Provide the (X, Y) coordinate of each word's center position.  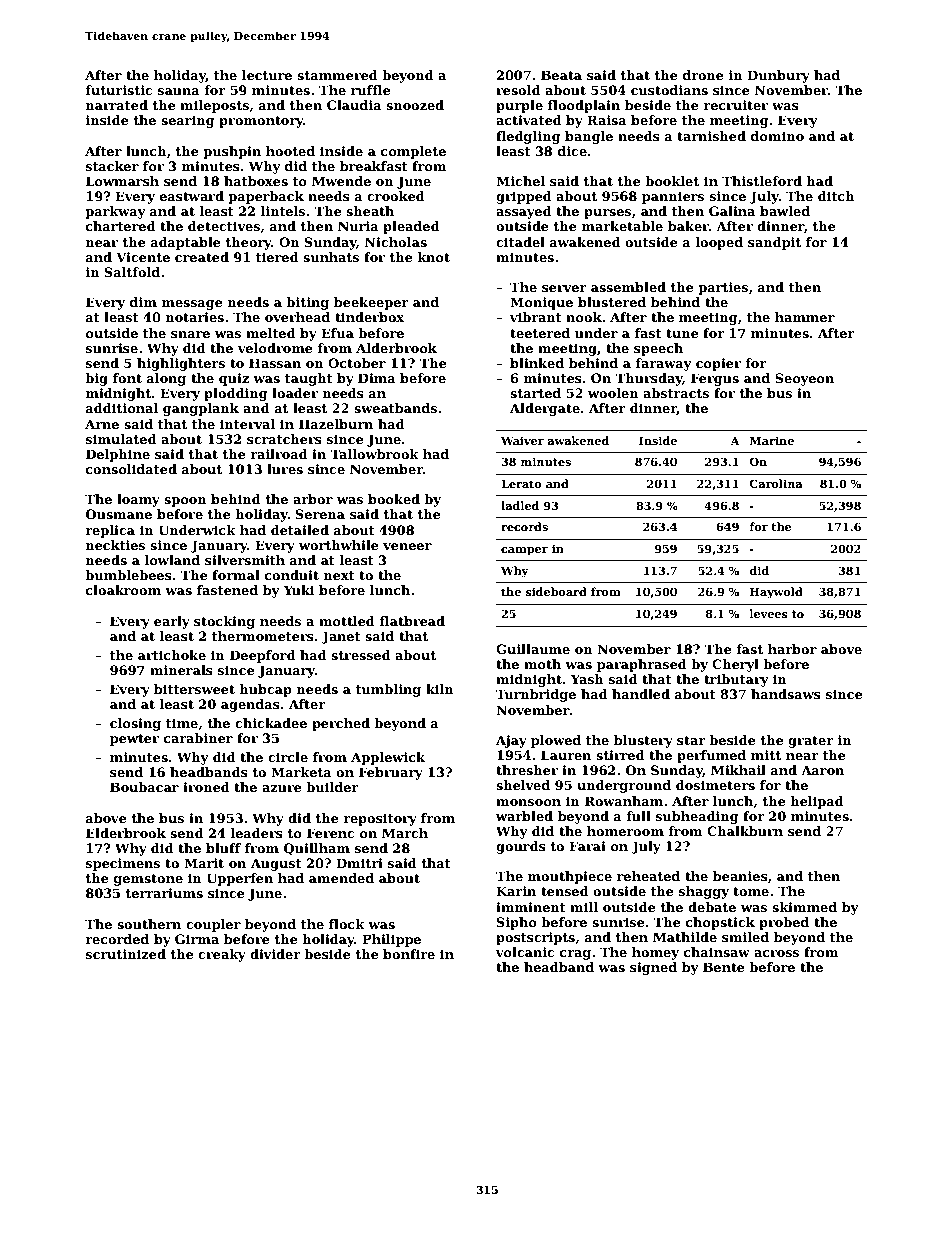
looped (719, 243)
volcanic (525, 952)
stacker (112, 166)
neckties (115, 545)
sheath (370, 211)
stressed (361, 655)
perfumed (711, 756)
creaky (222, 955)
